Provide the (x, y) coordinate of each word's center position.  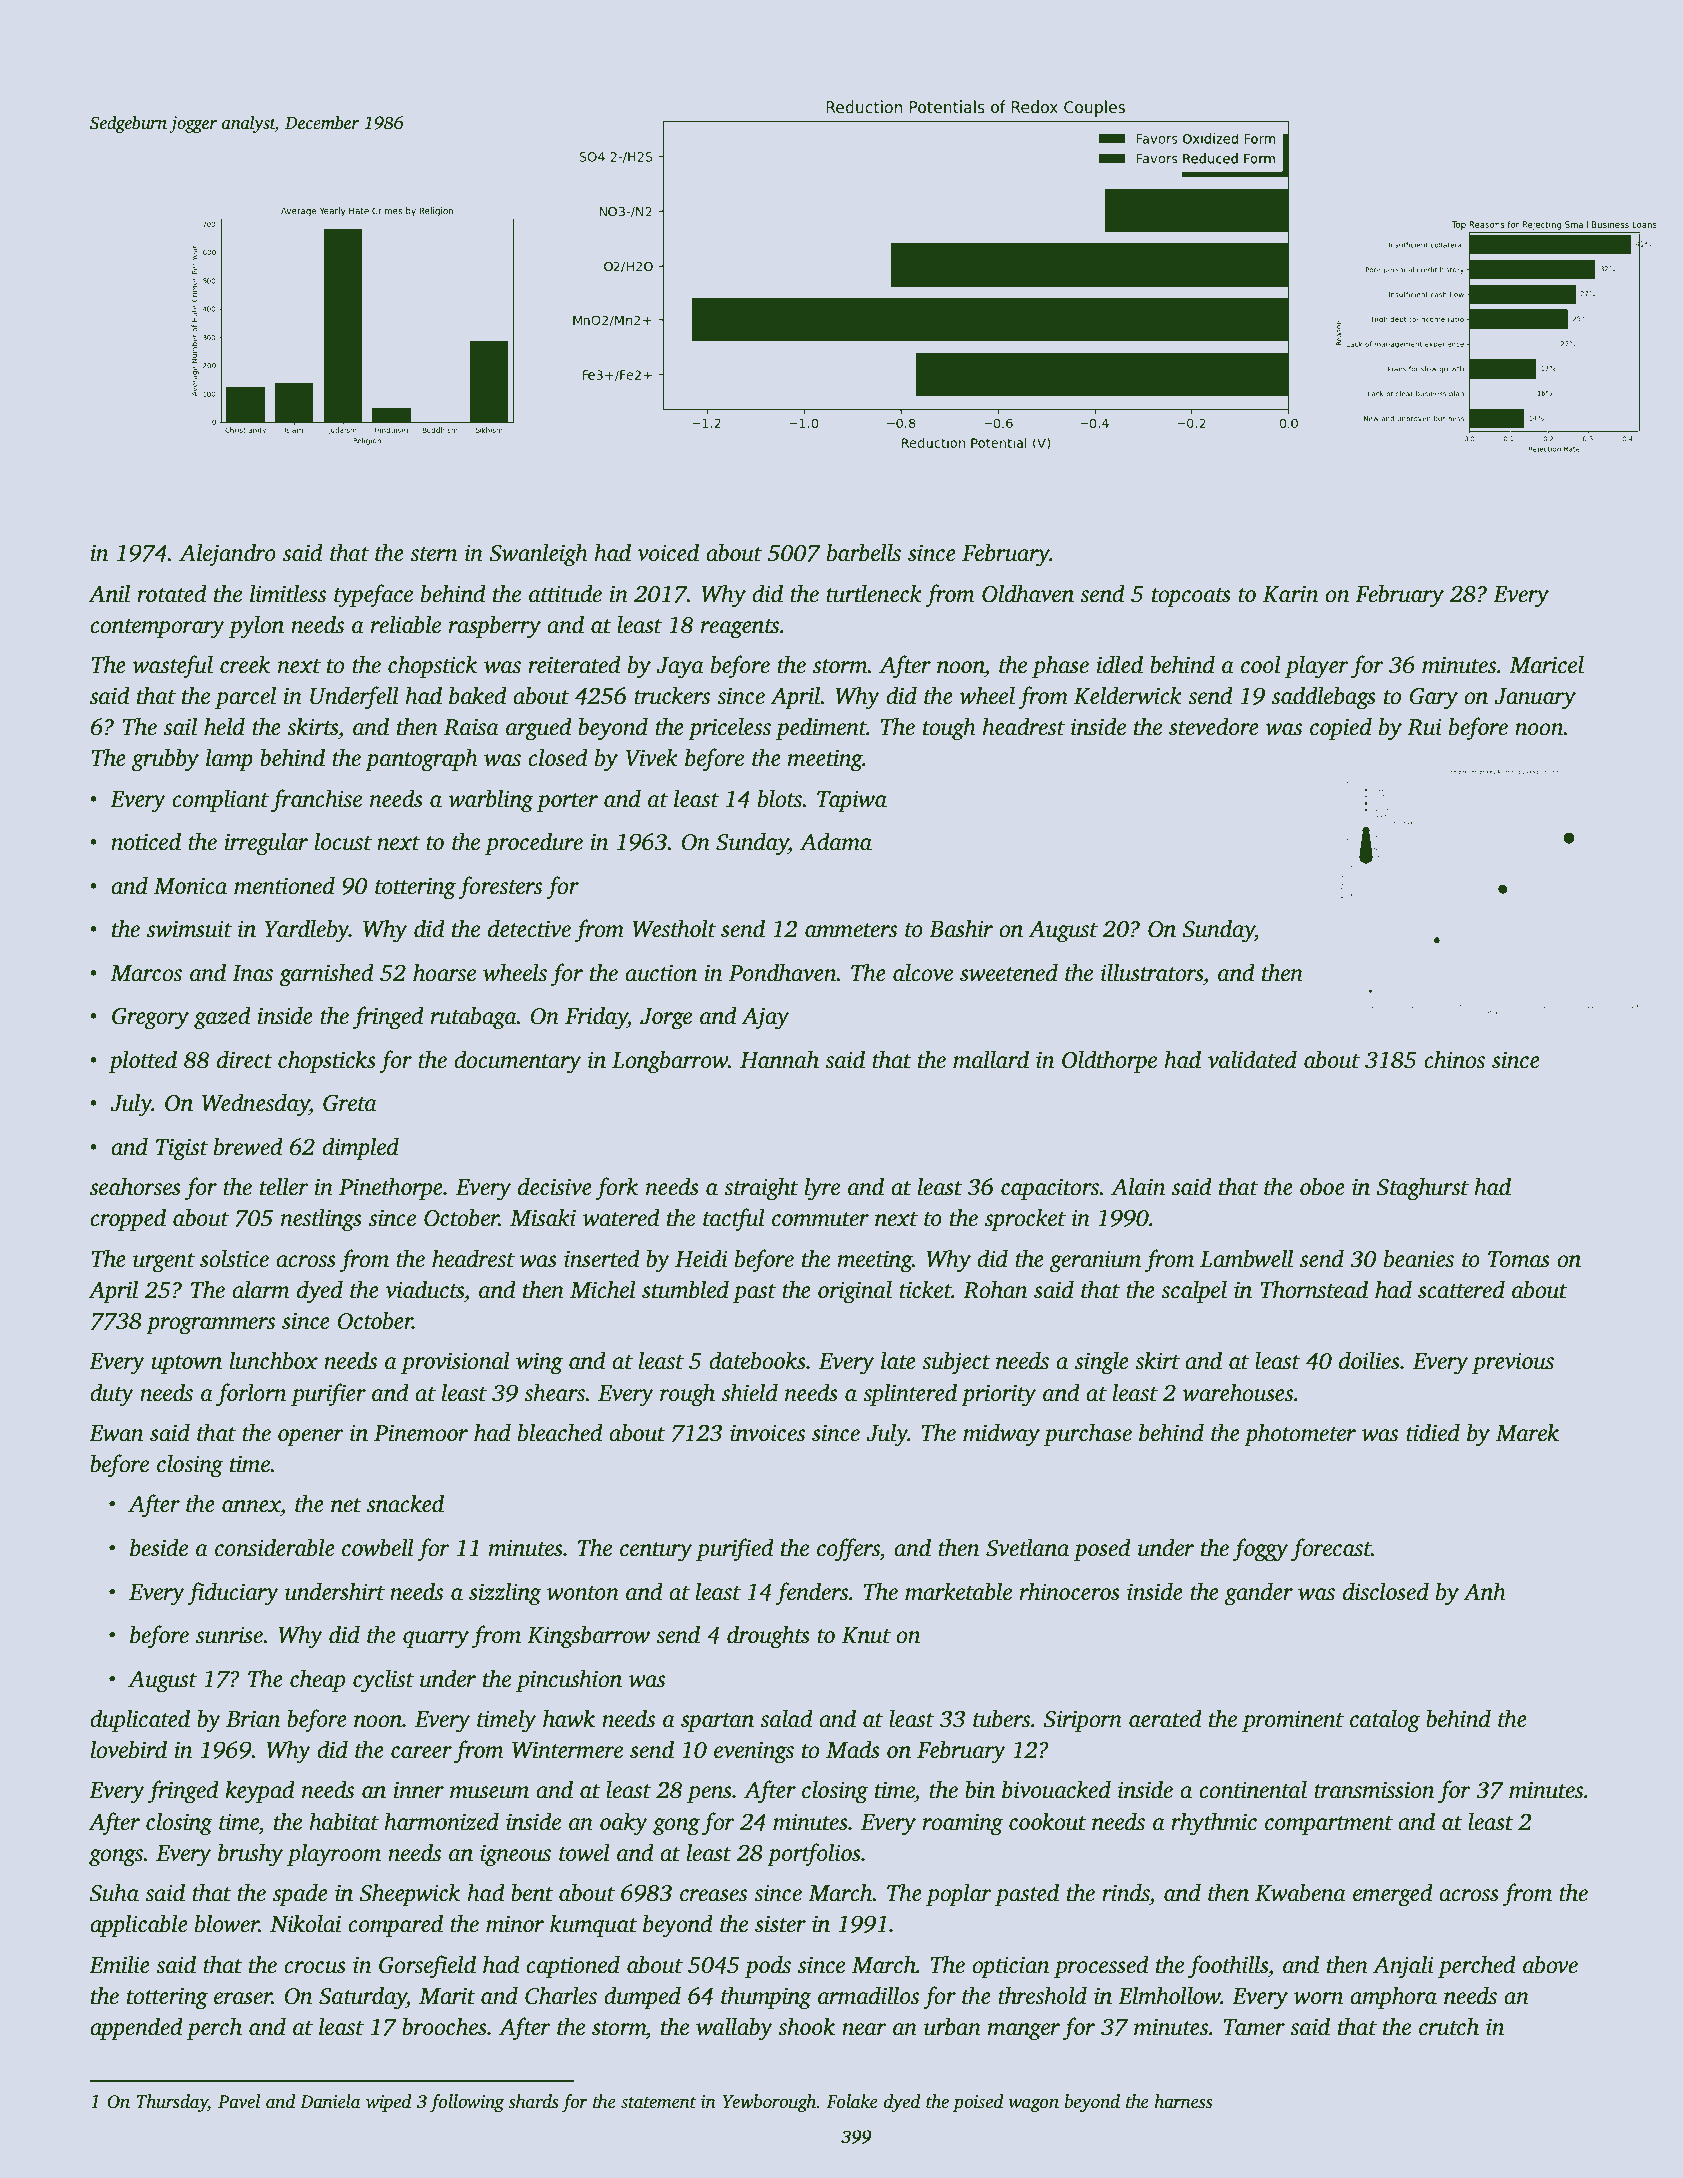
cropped (128, 1219)
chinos (1454, 1059)
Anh (1484, 1591)
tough (949, 729)
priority (998, 1395)
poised (978, 2103)
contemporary (157, 629)
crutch (1449, 2026)
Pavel (239, 2101)
